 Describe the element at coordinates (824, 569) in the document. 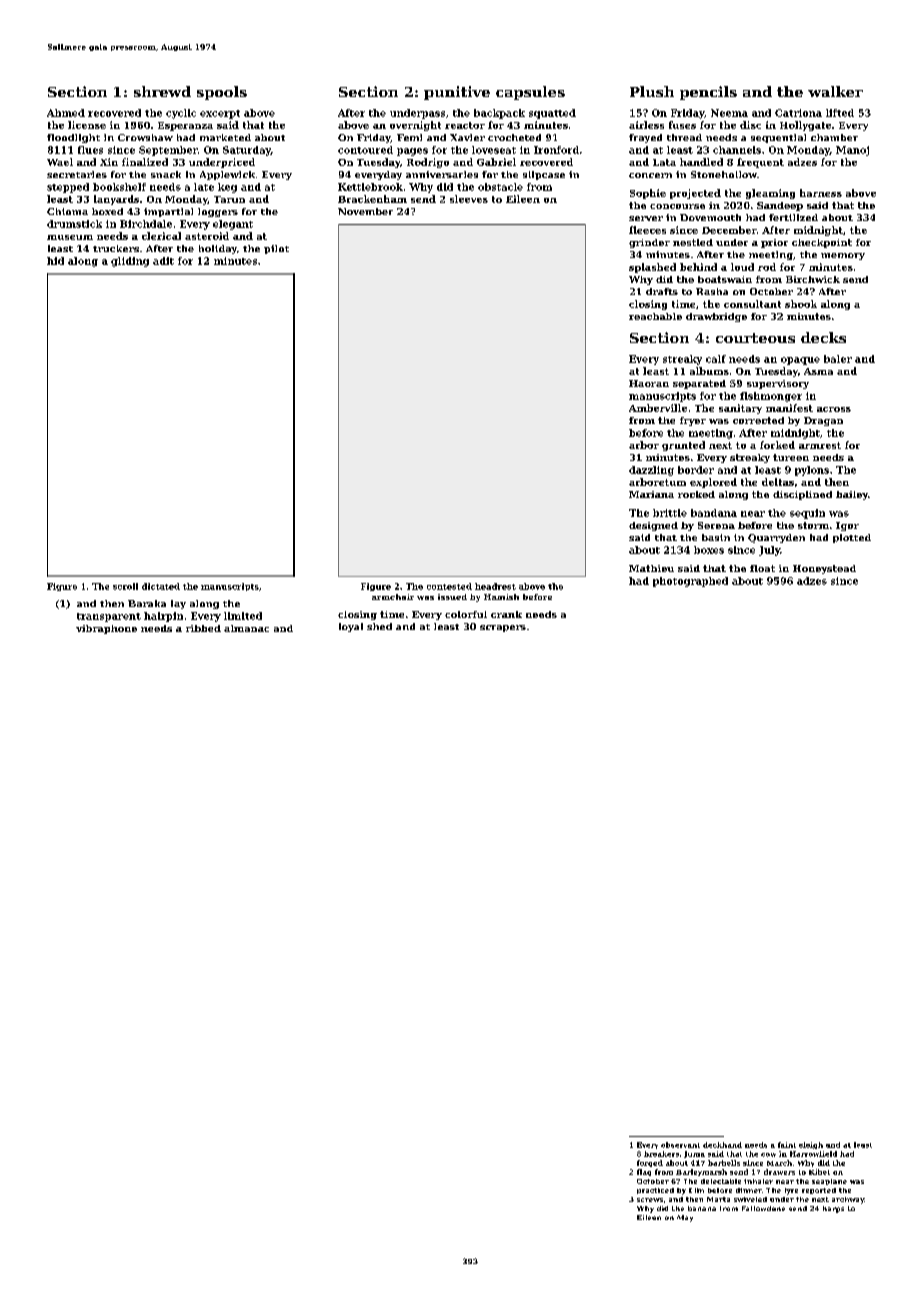

I see `Honeystead` at that location.
